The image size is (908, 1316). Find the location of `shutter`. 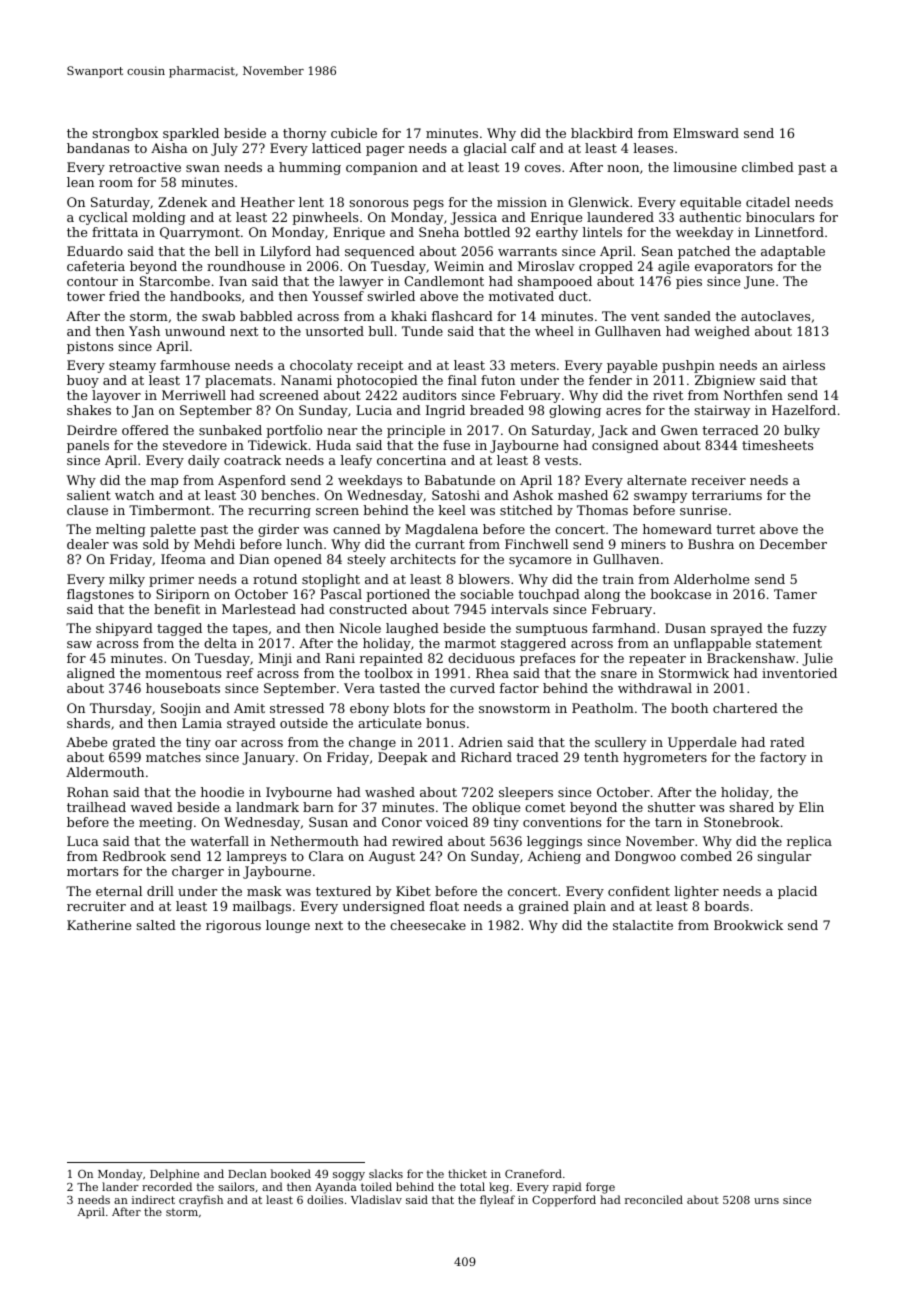

shutter is located at coordinates (671, 807).
